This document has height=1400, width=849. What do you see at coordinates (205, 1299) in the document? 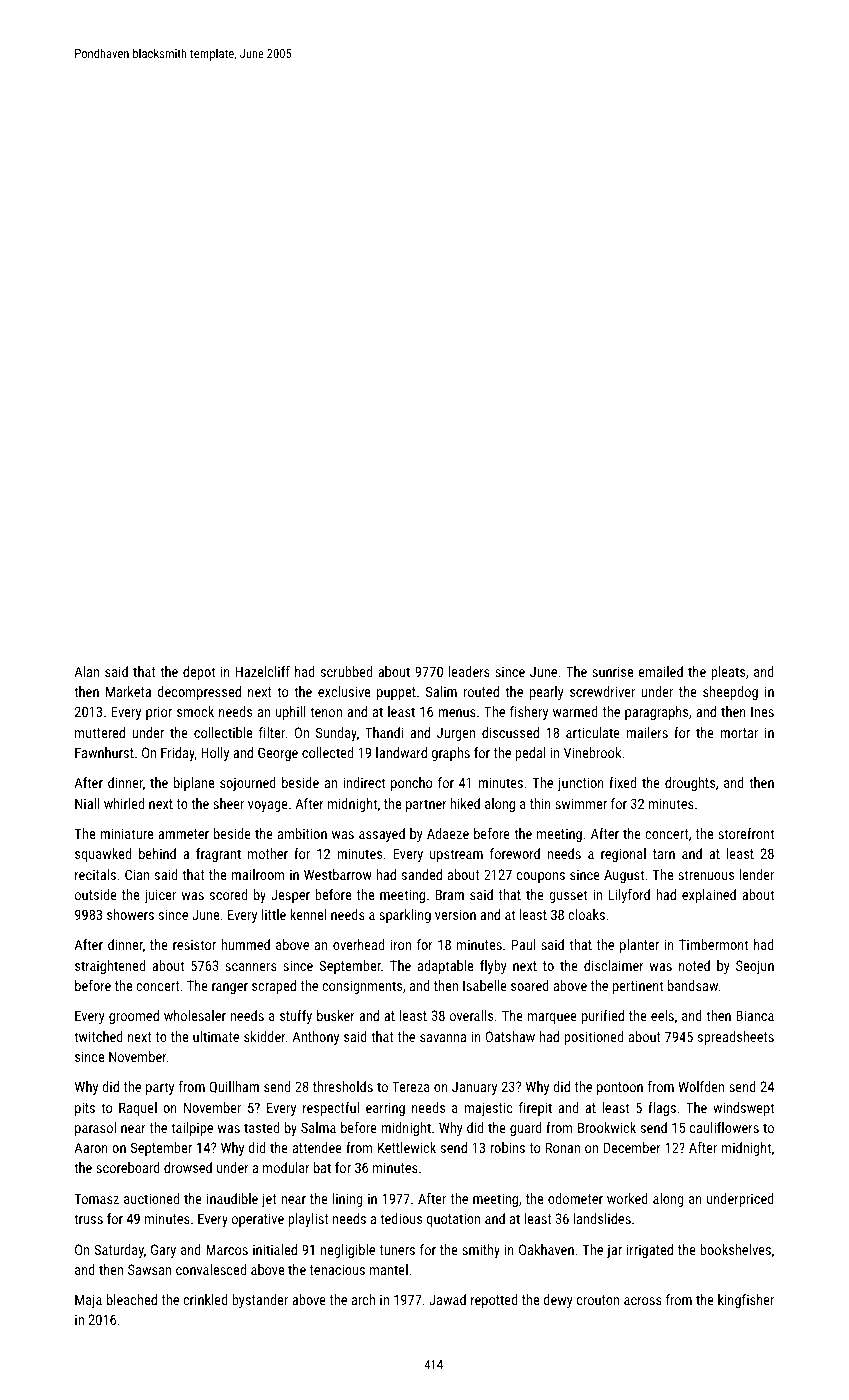
I see `crinkled` at bounding box center [205, 1299].
